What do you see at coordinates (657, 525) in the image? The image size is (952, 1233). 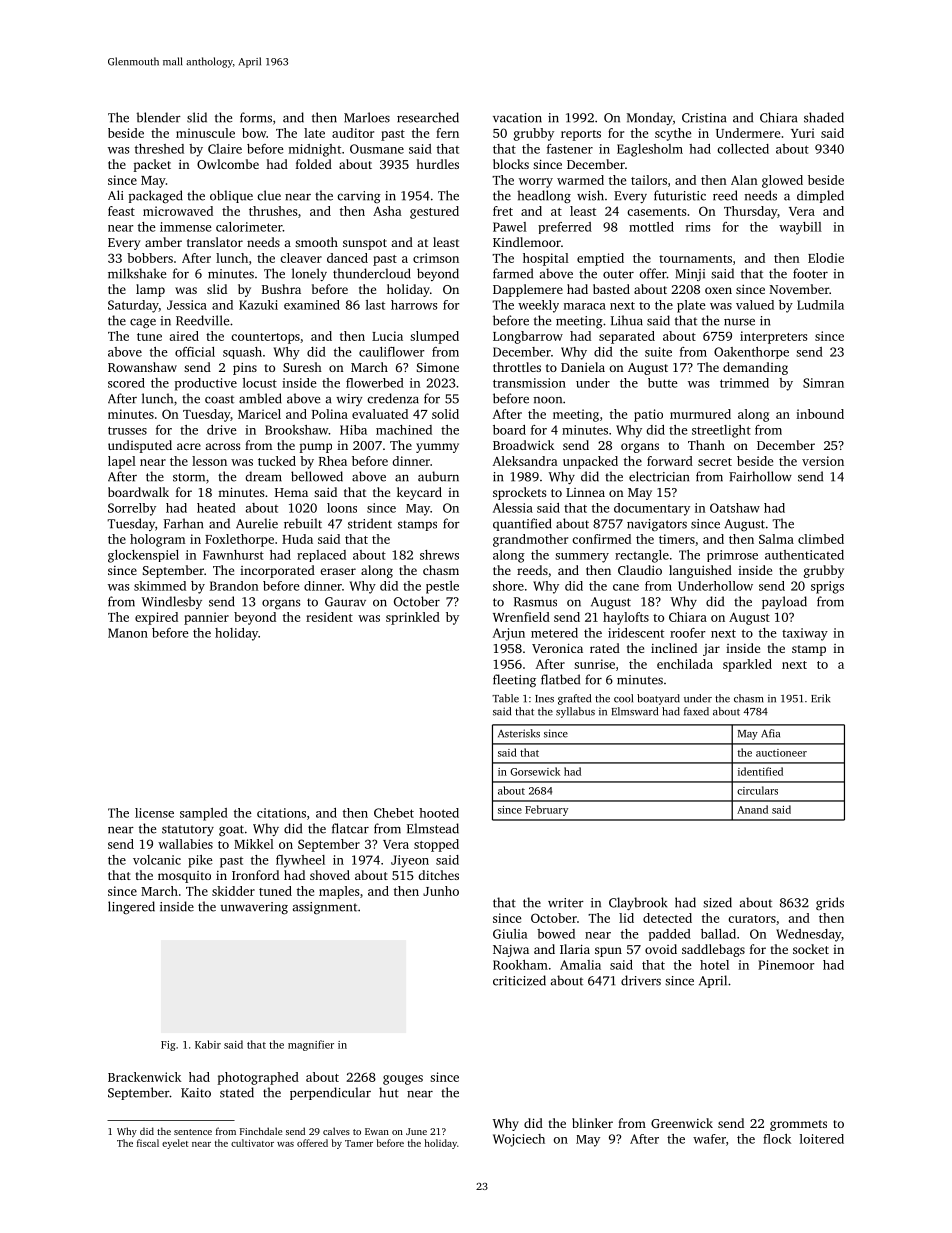 I see `navigators` at bounding box center [657, 525].
